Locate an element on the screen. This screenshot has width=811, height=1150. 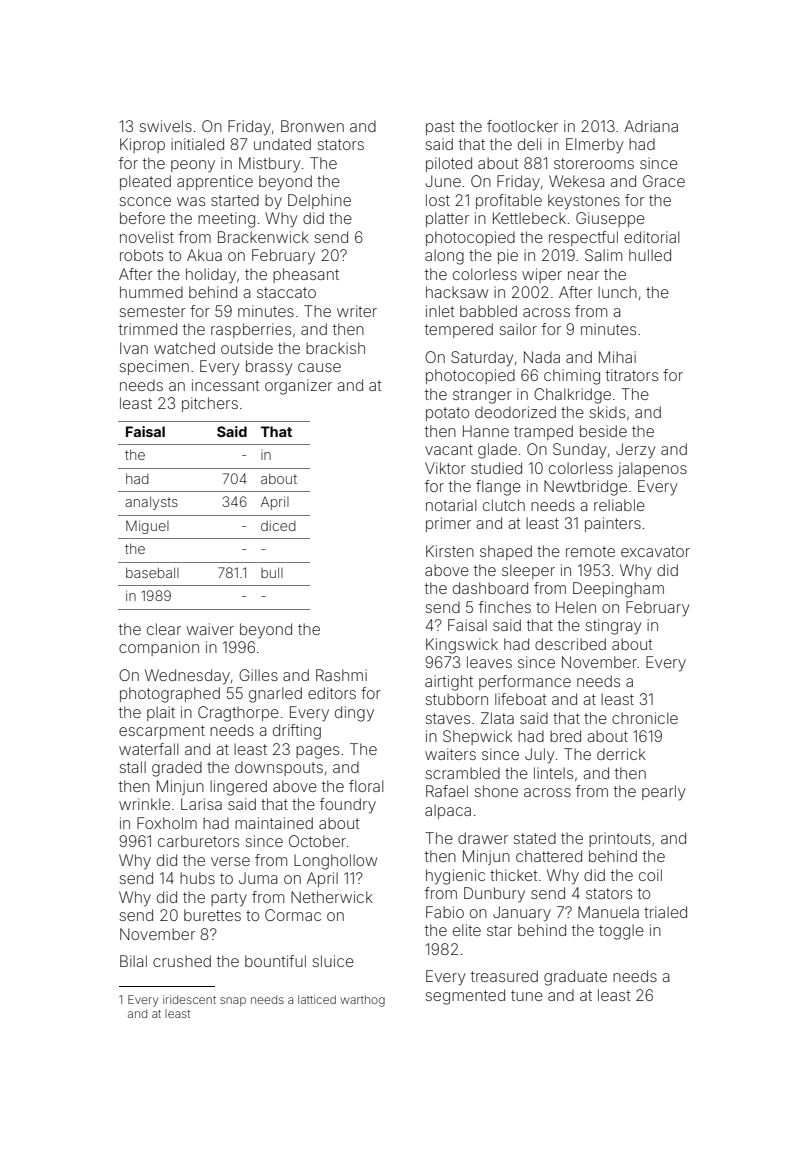
Miguel is located at coordinates (147, 527).
